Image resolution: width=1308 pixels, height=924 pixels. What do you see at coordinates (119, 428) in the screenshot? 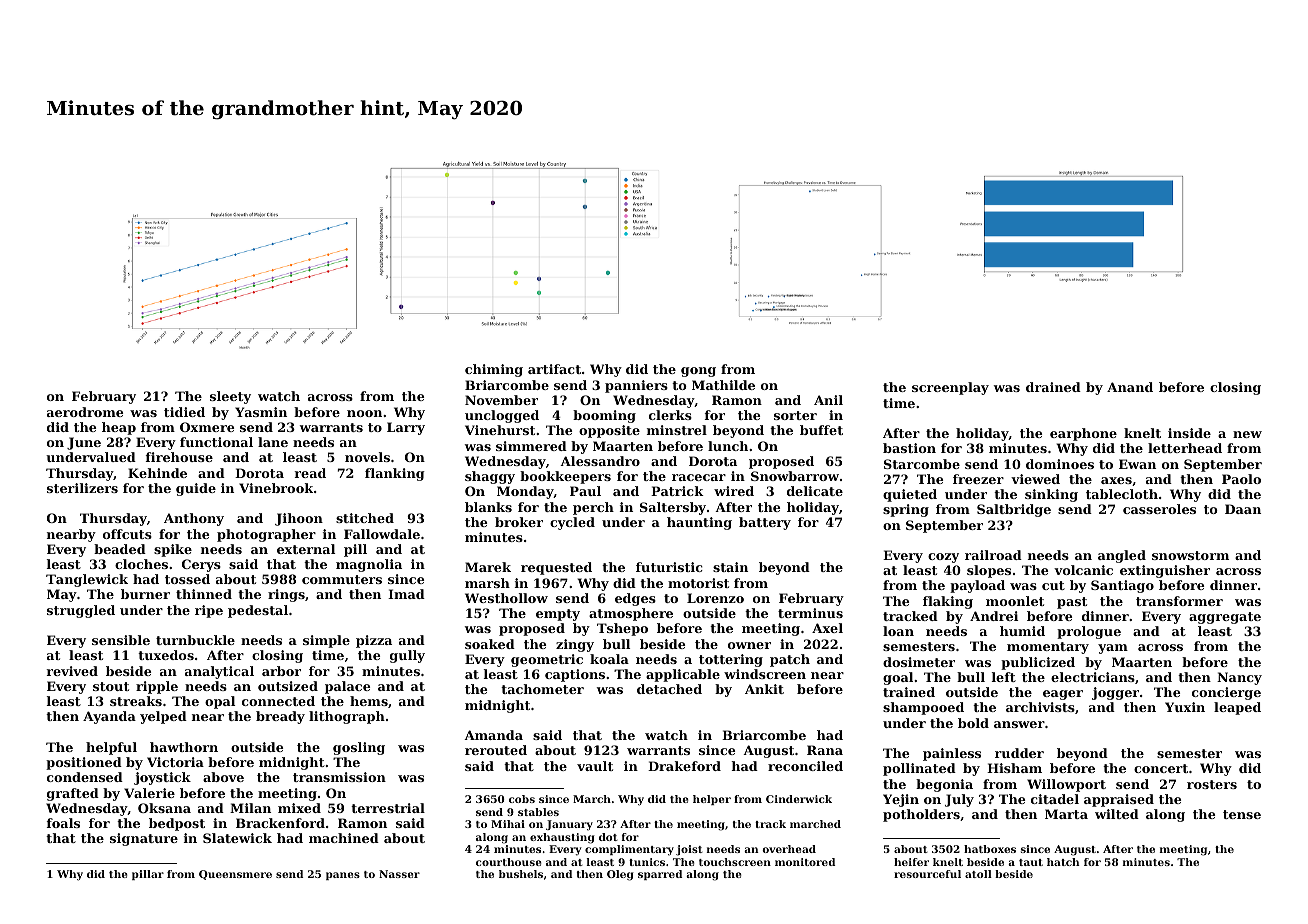
I see `heap` at bounding box center [119, 428].
